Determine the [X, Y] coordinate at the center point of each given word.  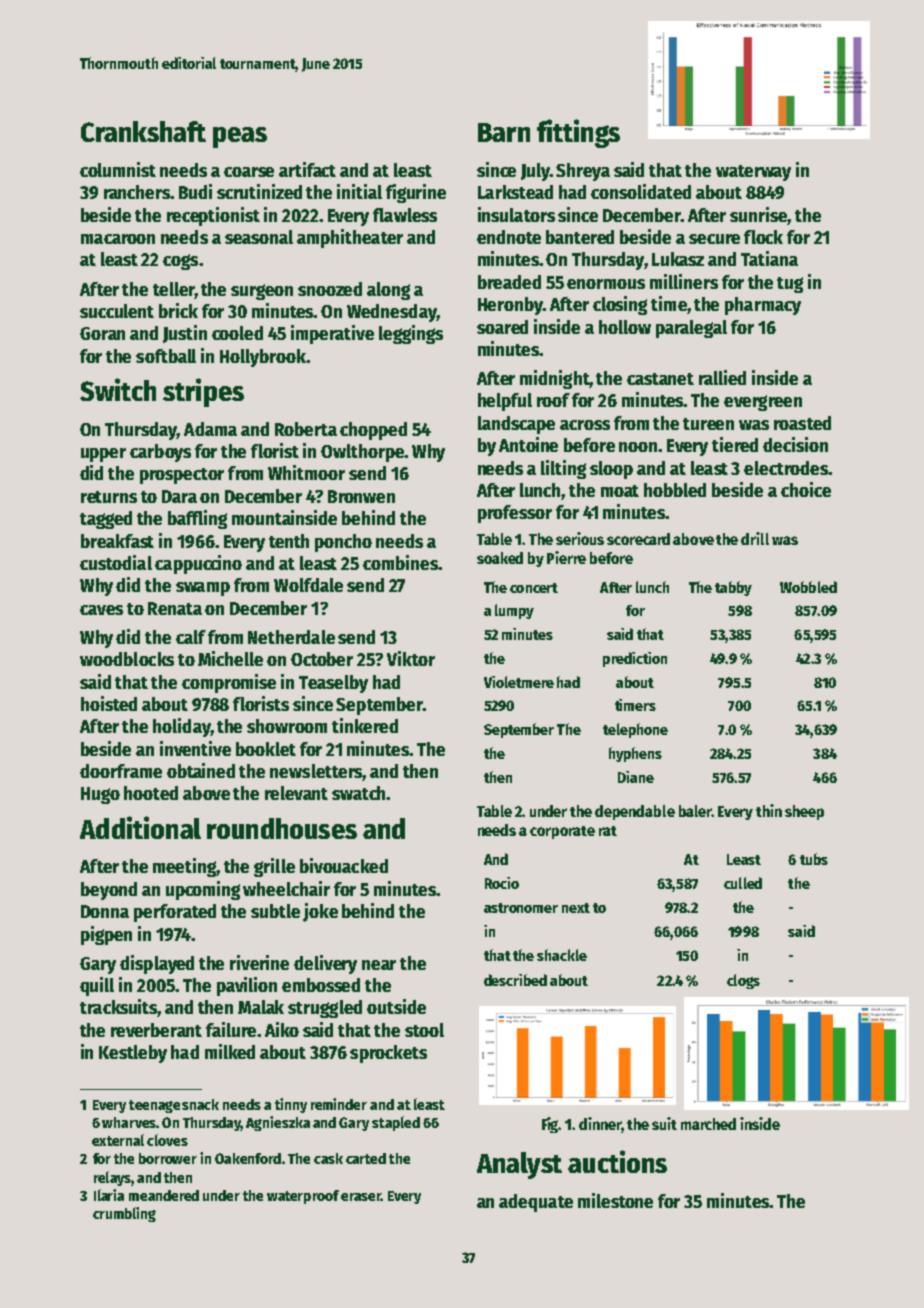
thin [769, 810]
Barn [504, 132]
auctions [617, 1161]
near [379, 965]
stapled [396, 1123]
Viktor [411, 658]
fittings [578, 133]
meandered [164, 1195]
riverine [259, 962]
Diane [636, 777]
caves [101, 610]
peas [240, 137]
